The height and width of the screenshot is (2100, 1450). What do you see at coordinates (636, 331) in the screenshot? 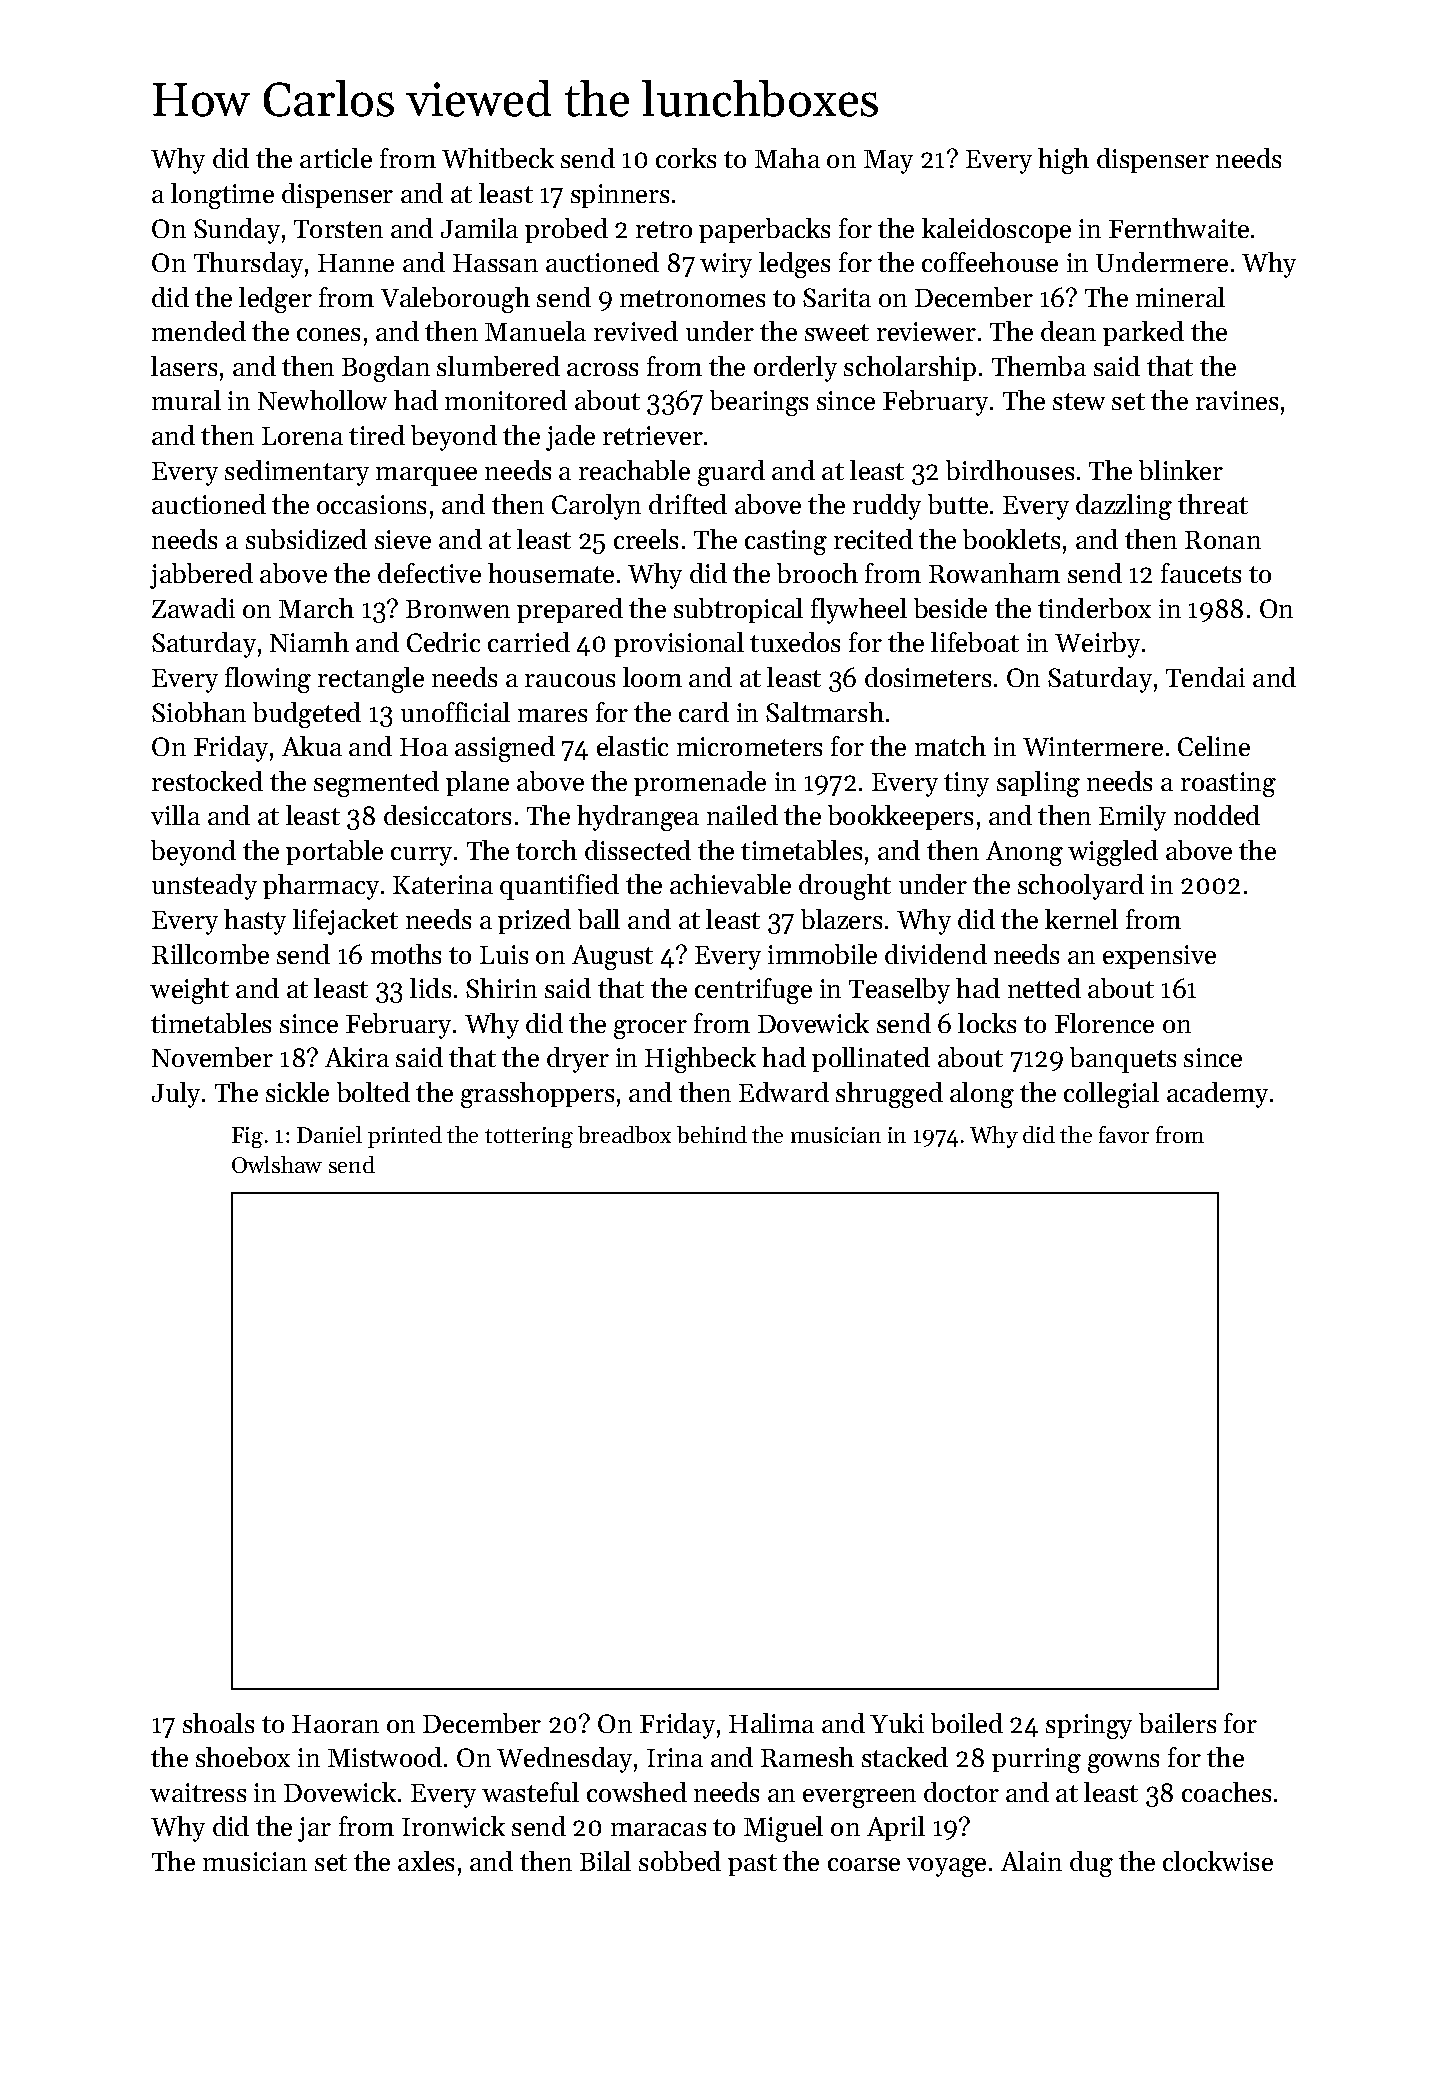
I see `revived` at bounding box center [636, 331].
